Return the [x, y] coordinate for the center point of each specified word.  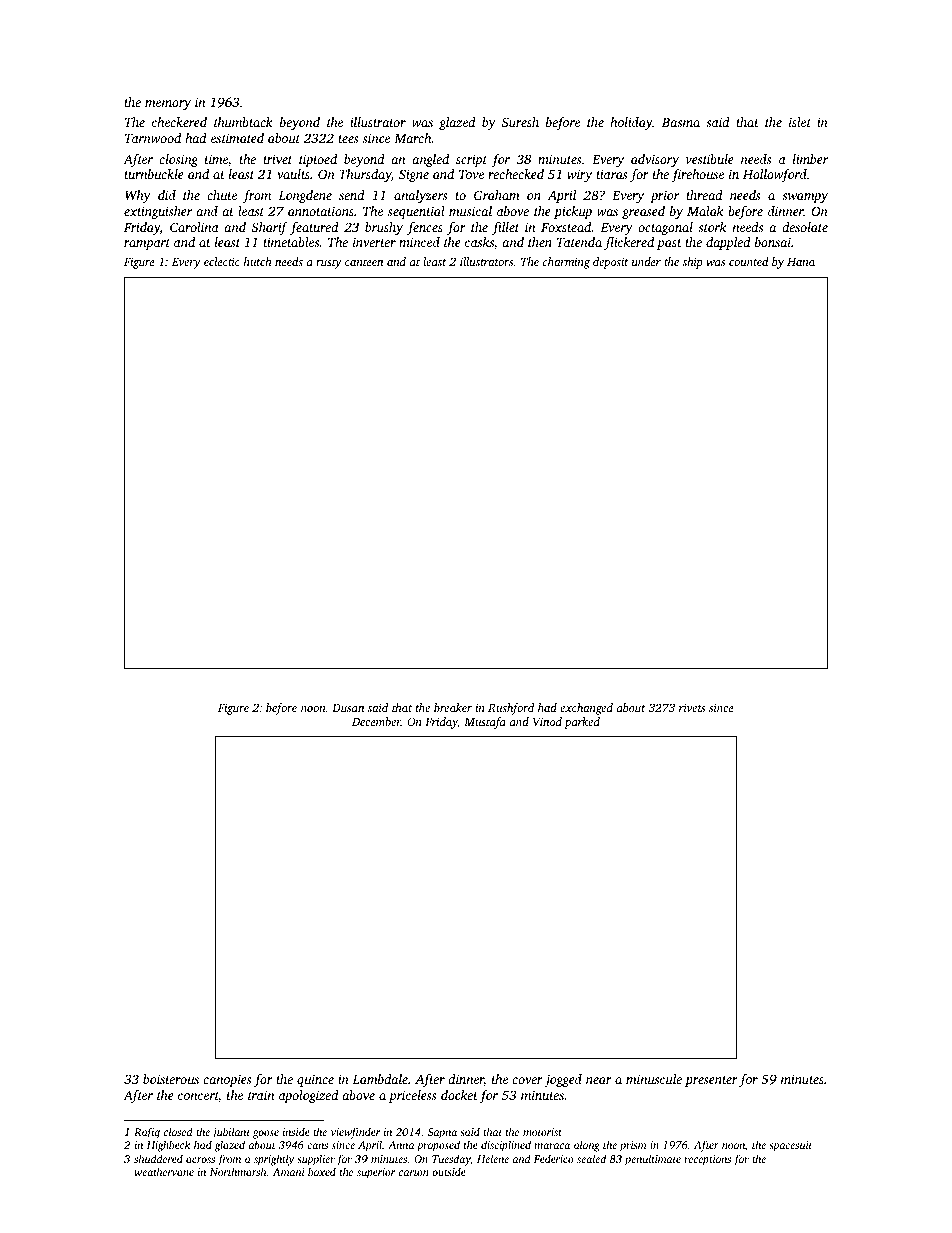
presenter [711, 1081]
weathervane [164, 1171]
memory [168, 105]
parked [582, 723]
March [413, 138]
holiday [631, 123]
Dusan [348, 708]
